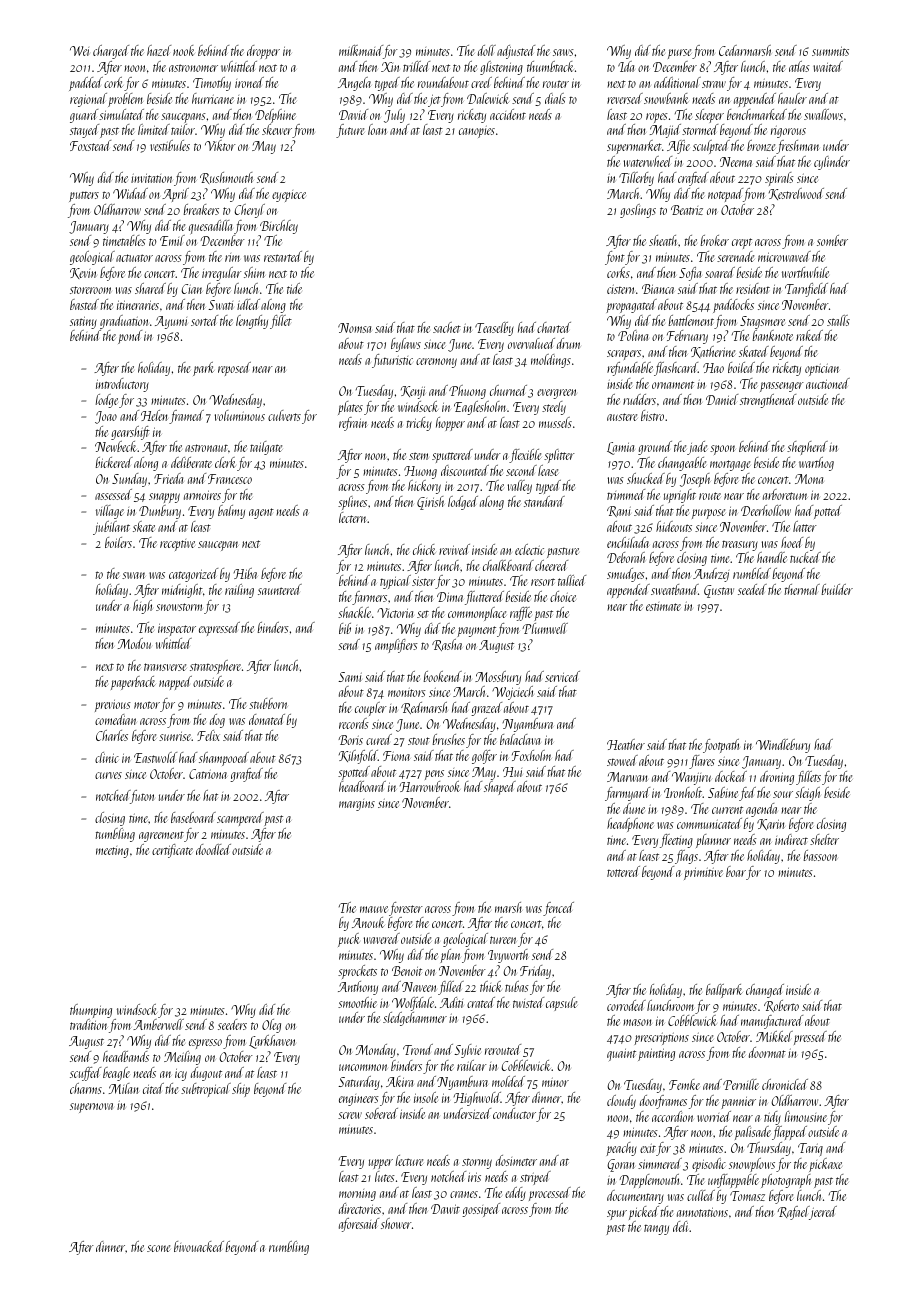 The height and width of the screenshot is (1308, 924). I want to click on shackle, so click(354, 612).
